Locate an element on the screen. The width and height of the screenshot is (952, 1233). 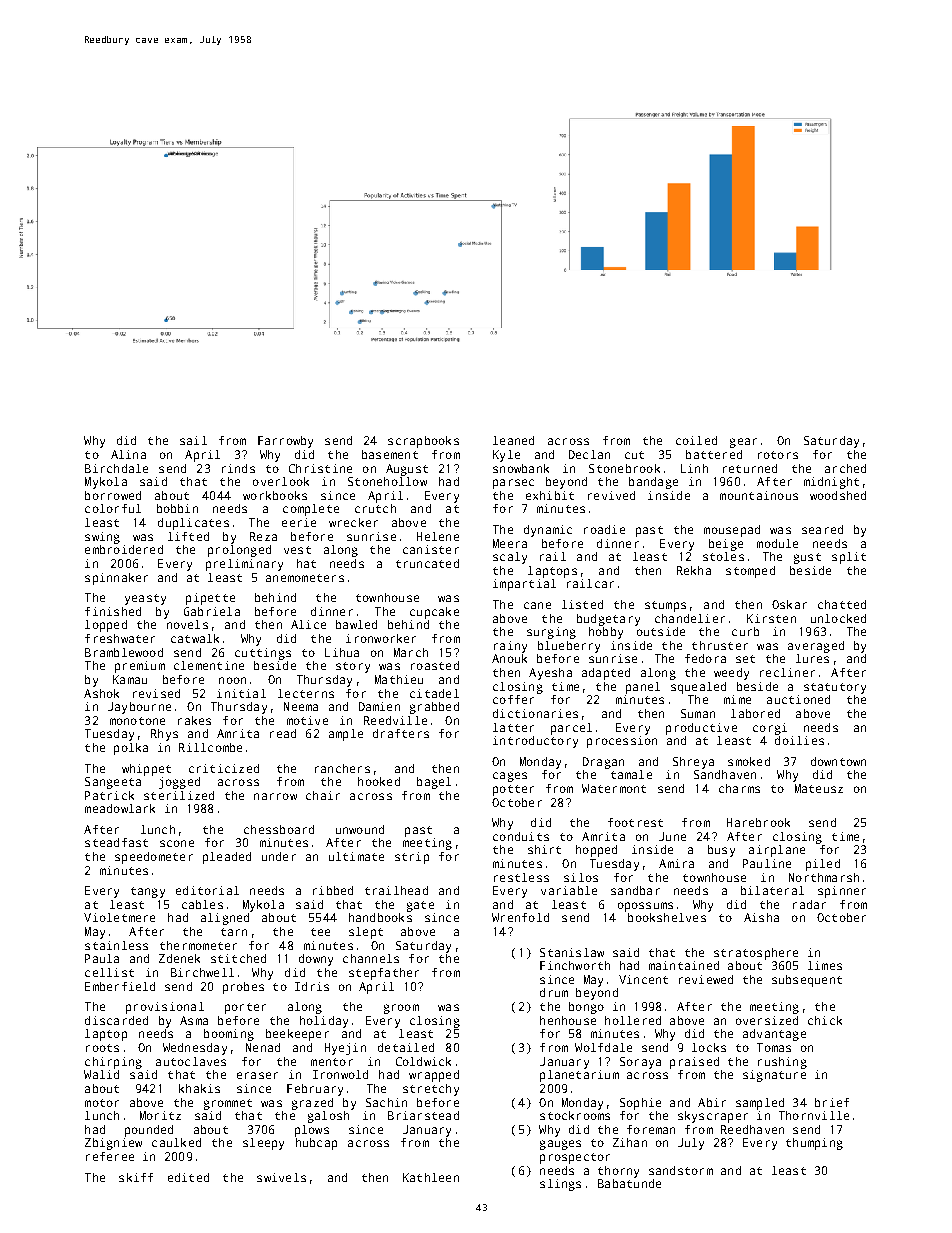
groom is located at coordinates (401, 1009).
